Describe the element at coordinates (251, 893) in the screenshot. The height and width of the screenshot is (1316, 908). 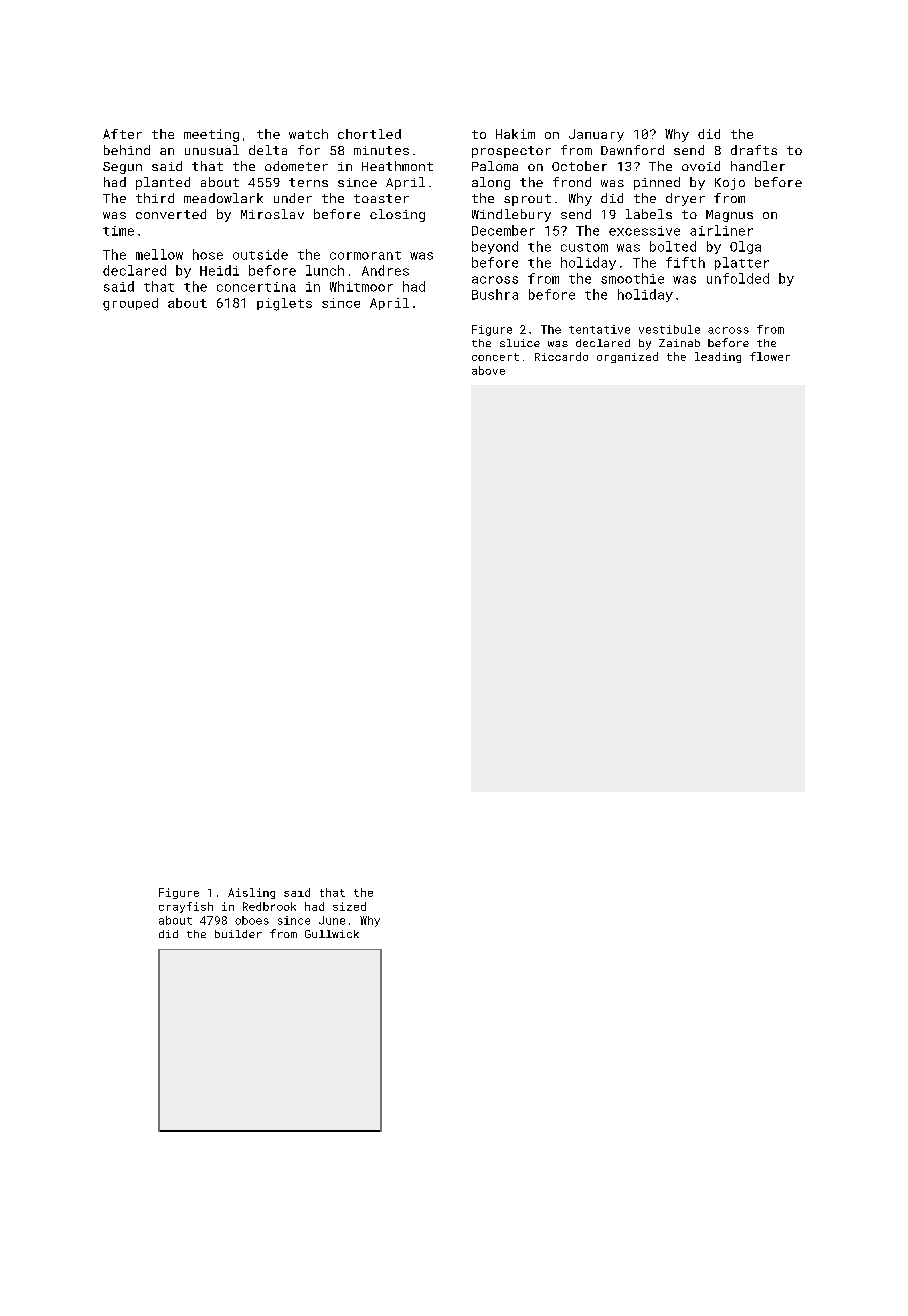
I see `Aisling` at that location.
